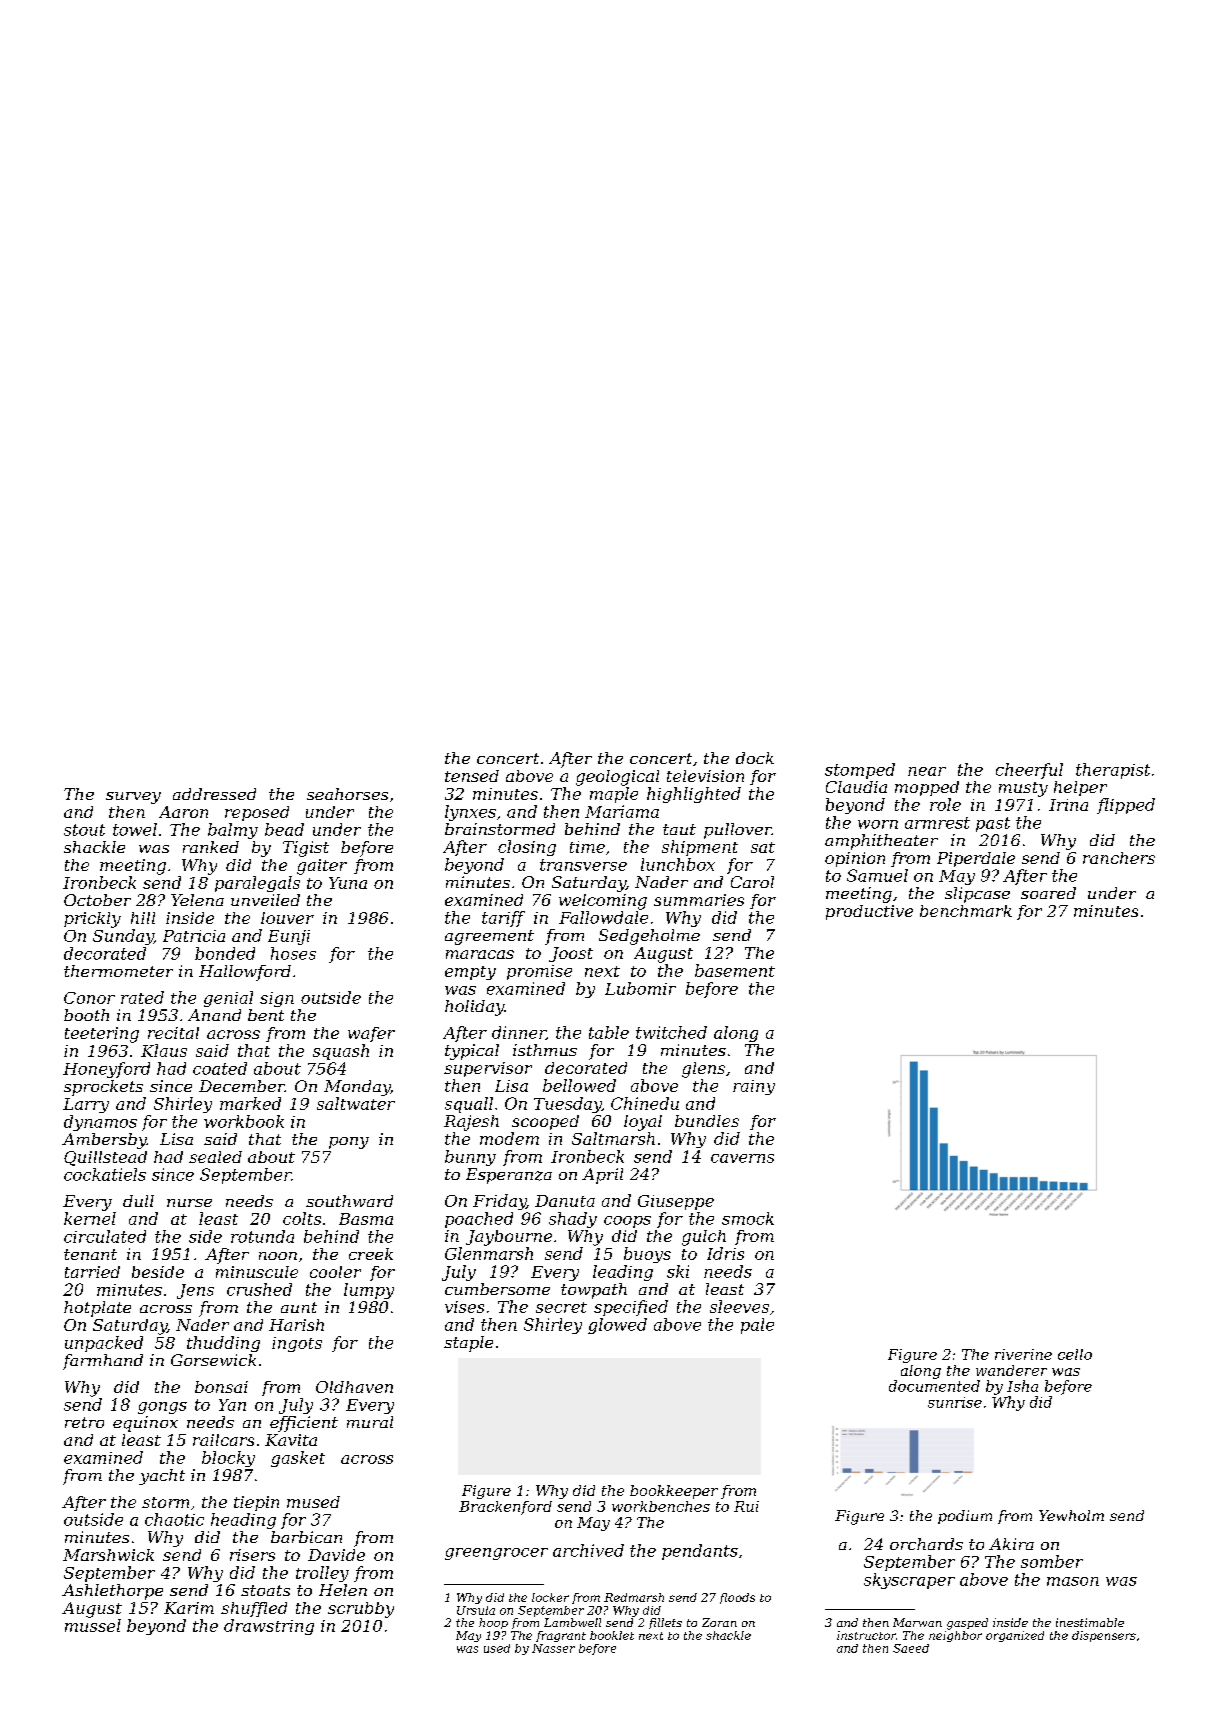  I want to click on promise, so click(539, 972).
